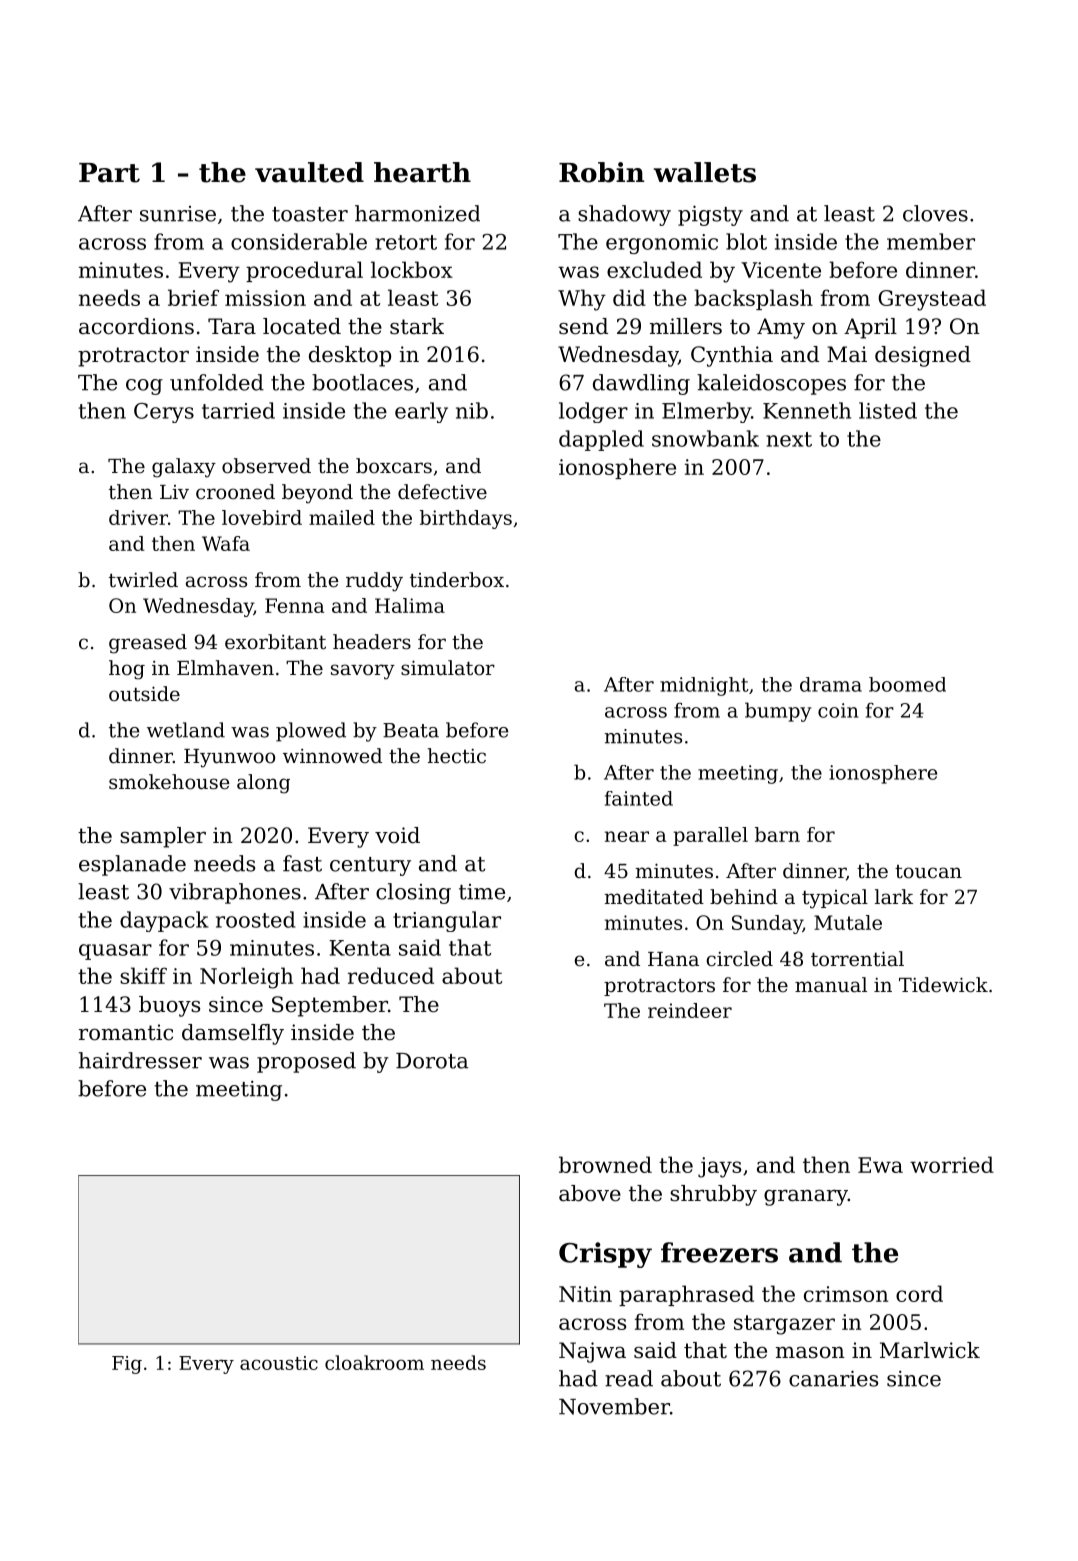 The width and height of the page is (1078, 1561). What do you see at coordinates (777, 834) in the page?
I see `barn` at bounding box center [777, 834].
